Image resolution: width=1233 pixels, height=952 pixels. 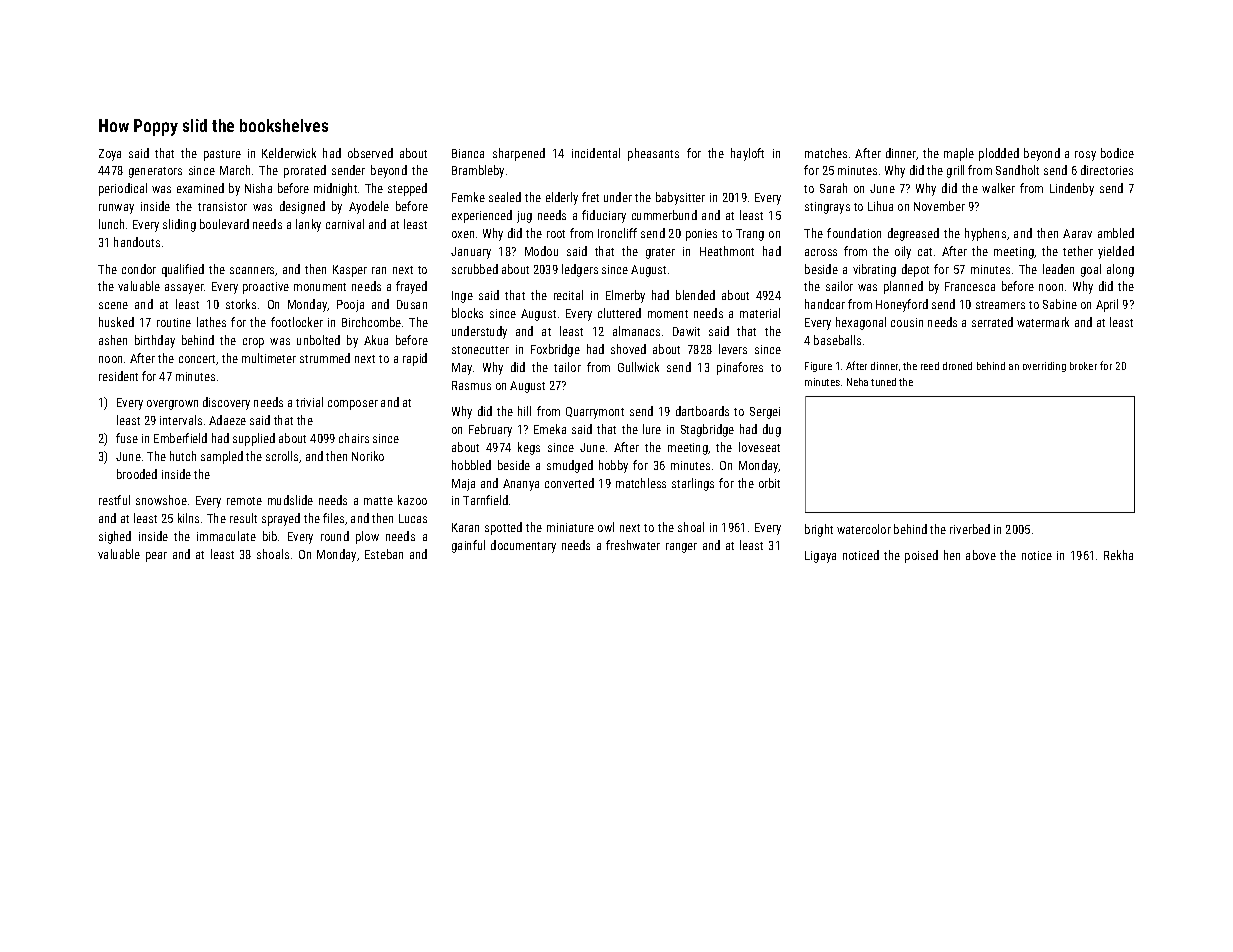 What do you see at coordinates (115, 537) in the page?
I see `sighed` at bounding box center [115, 537].
